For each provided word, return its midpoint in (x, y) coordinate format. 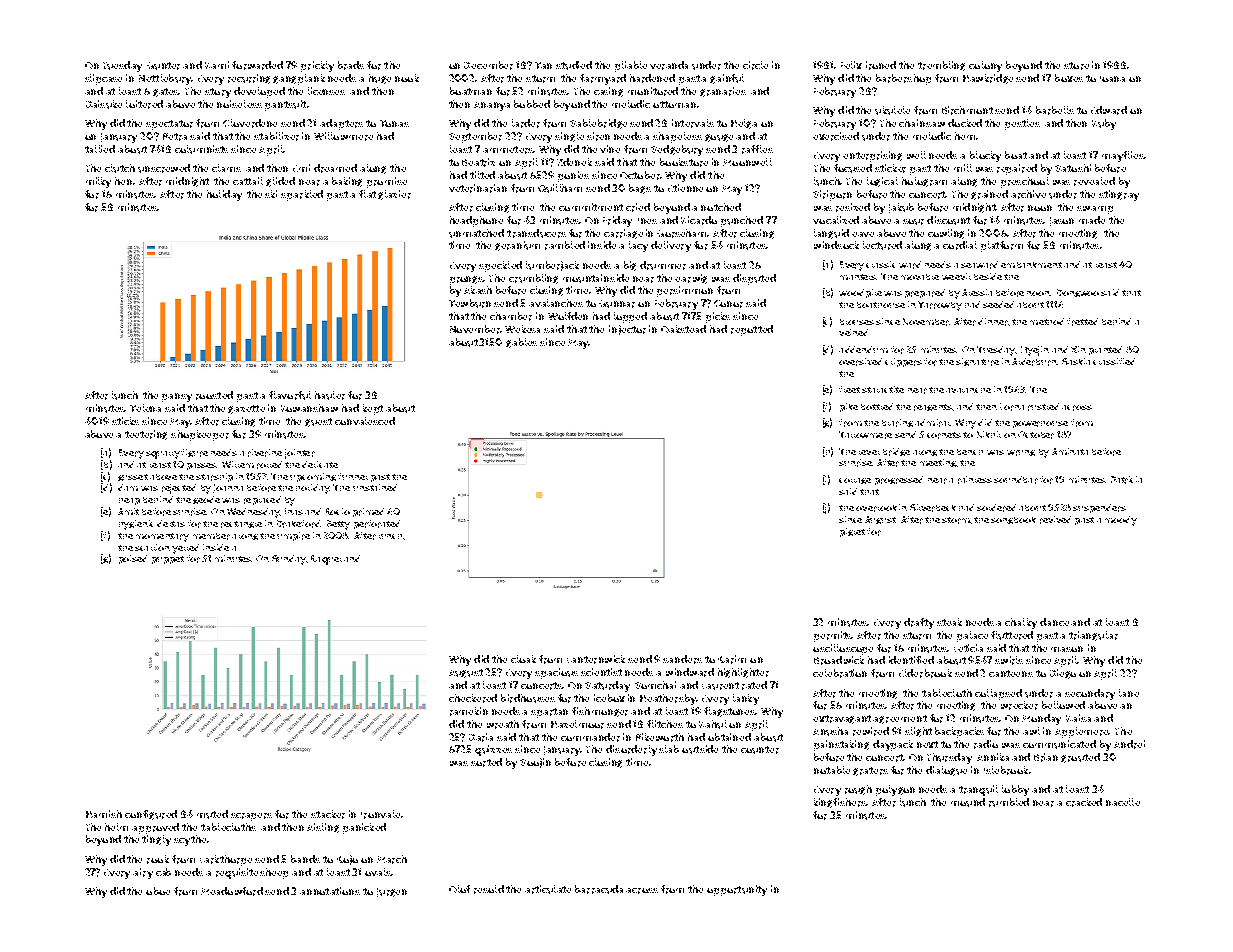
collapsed (998, 694)
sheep (274, 873)
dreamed (335, 168)
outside (700, 749)
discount (948, 220)
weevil (956, 276)
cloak (523, 659)
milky (98, 182)
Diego (1063, 674)
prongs (467, 280)
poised (133, 559)
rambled (565, 245)
